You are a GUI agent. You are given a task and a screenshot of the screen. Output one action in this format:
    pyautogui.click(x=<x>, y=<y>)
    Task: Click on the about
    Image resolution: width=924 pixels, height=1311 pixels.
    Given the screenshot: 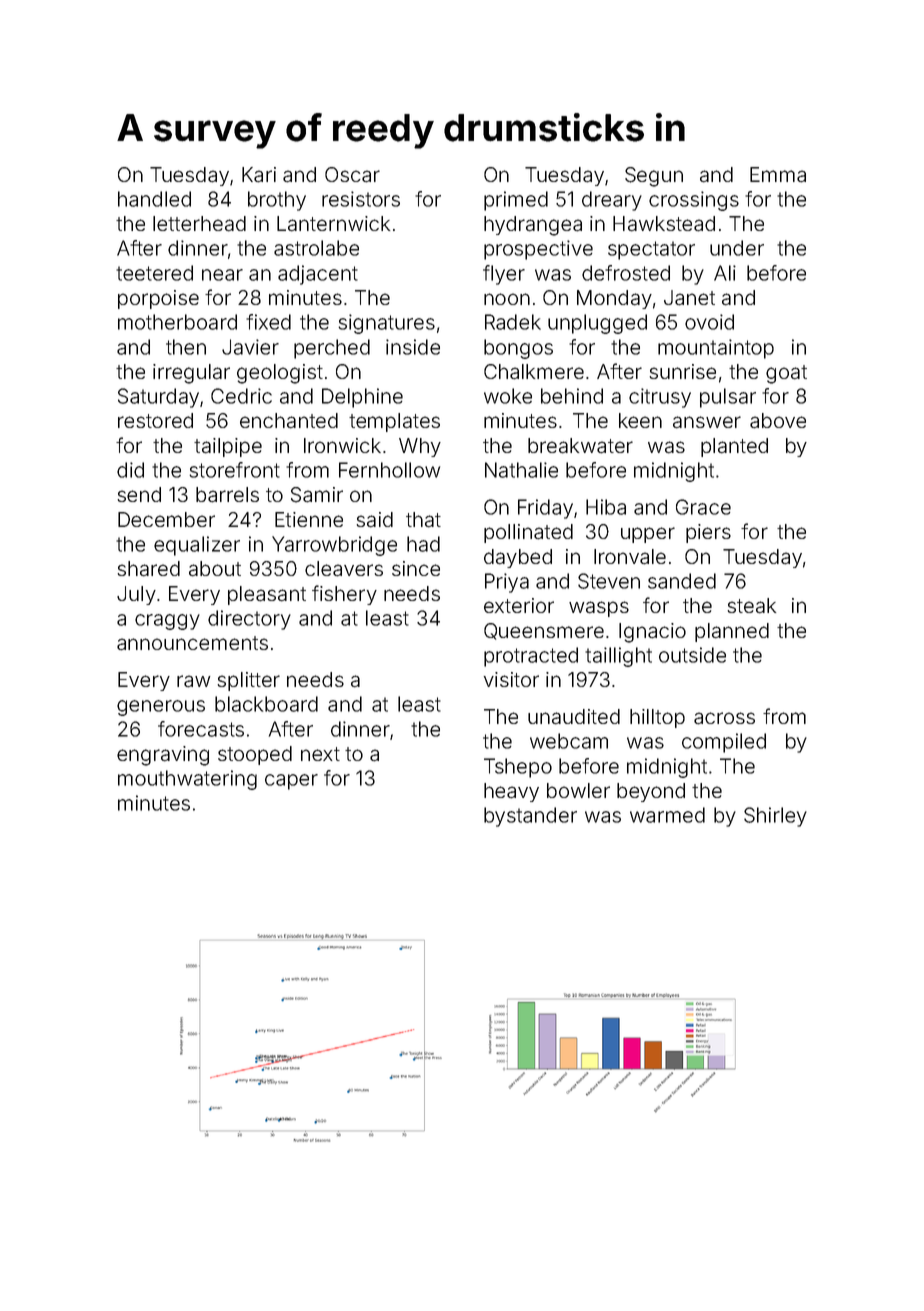 What is the action you would take?
    pyautogui.click(x=215, y=569)
